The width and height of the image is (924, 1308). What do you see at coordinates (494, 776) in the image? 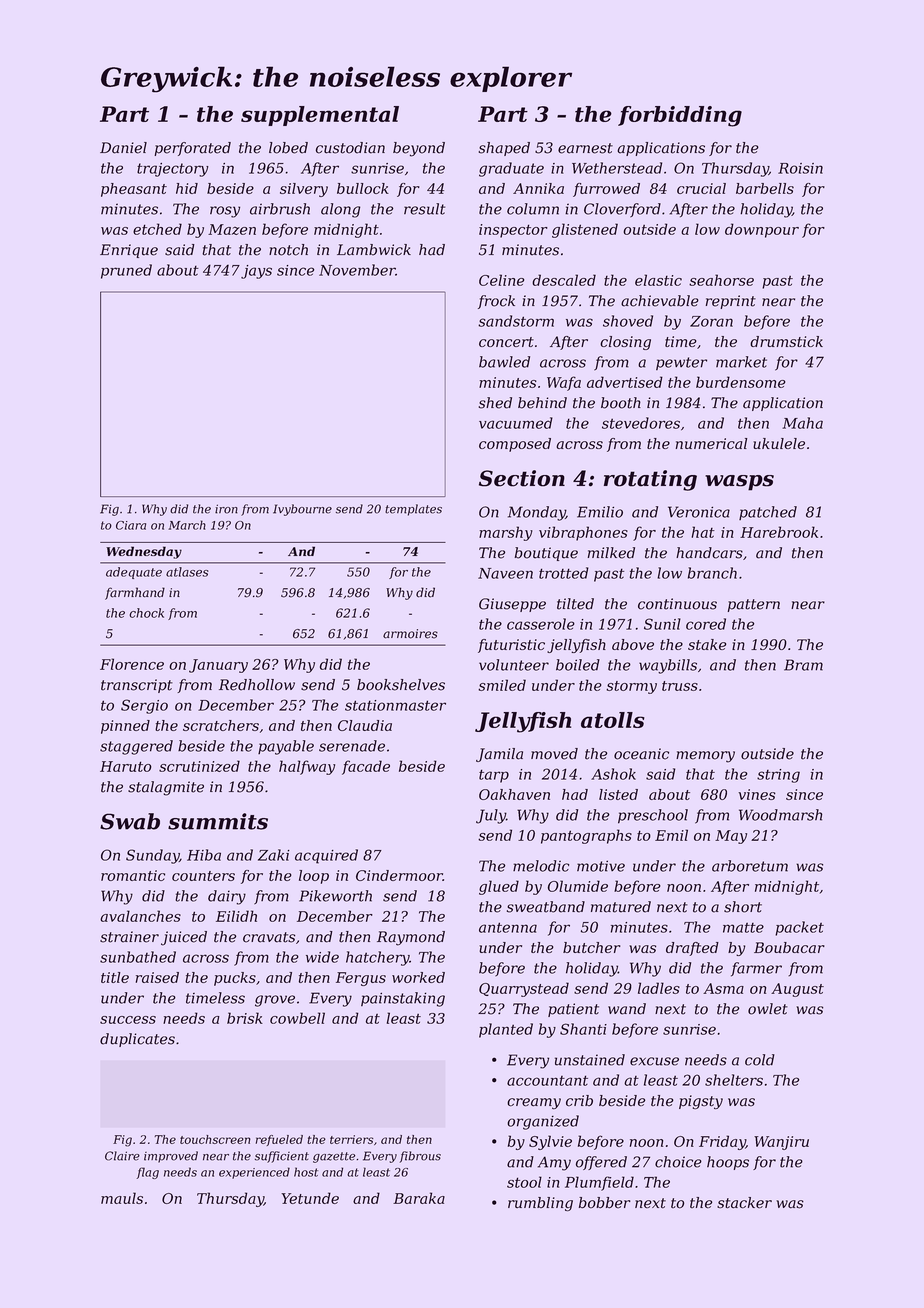
I see `tarp` at bounding box center [494, 776].
